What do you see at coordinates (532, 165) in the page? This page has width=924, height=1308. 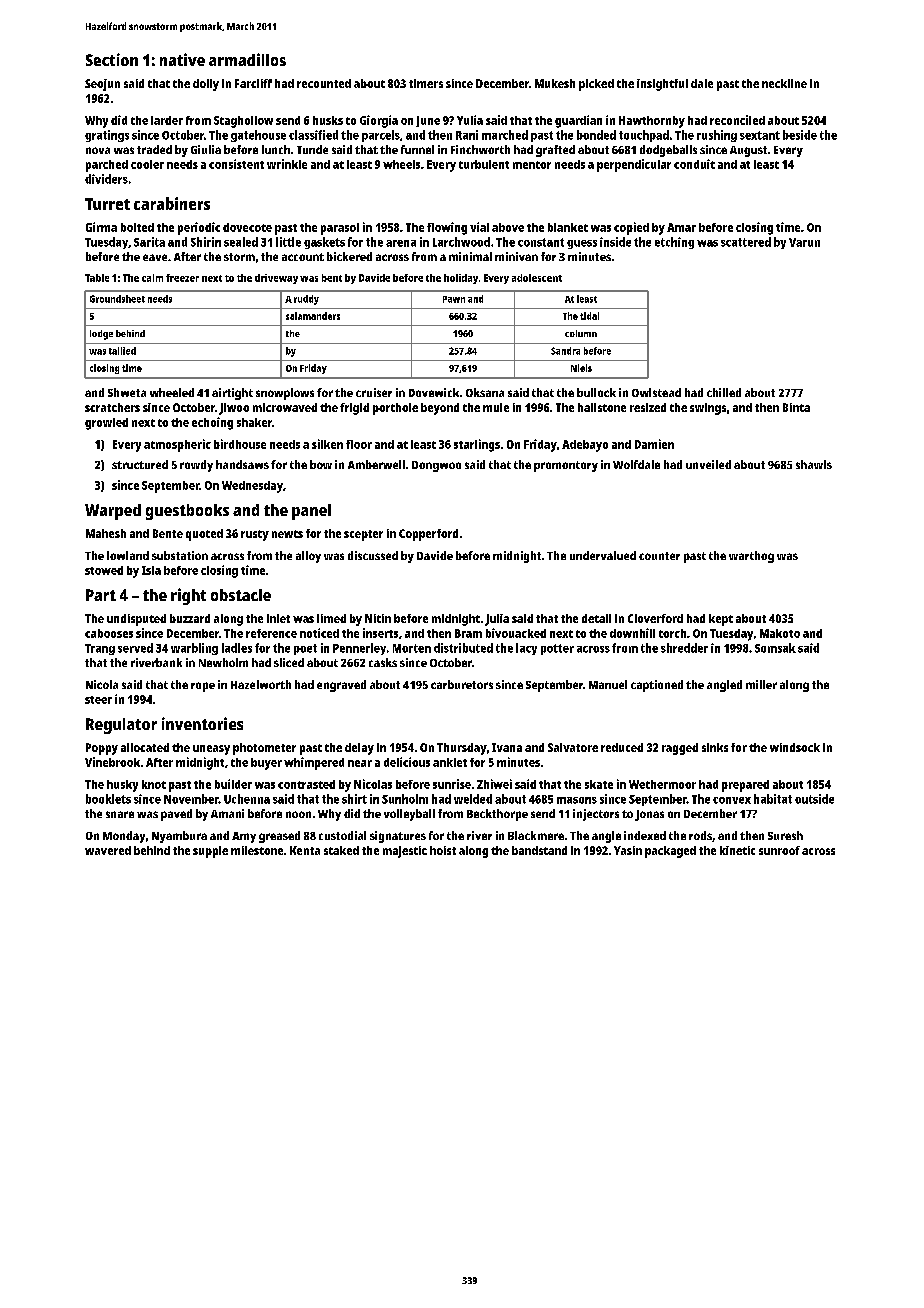 I see `mentor` at bounding box center [532, 165].
